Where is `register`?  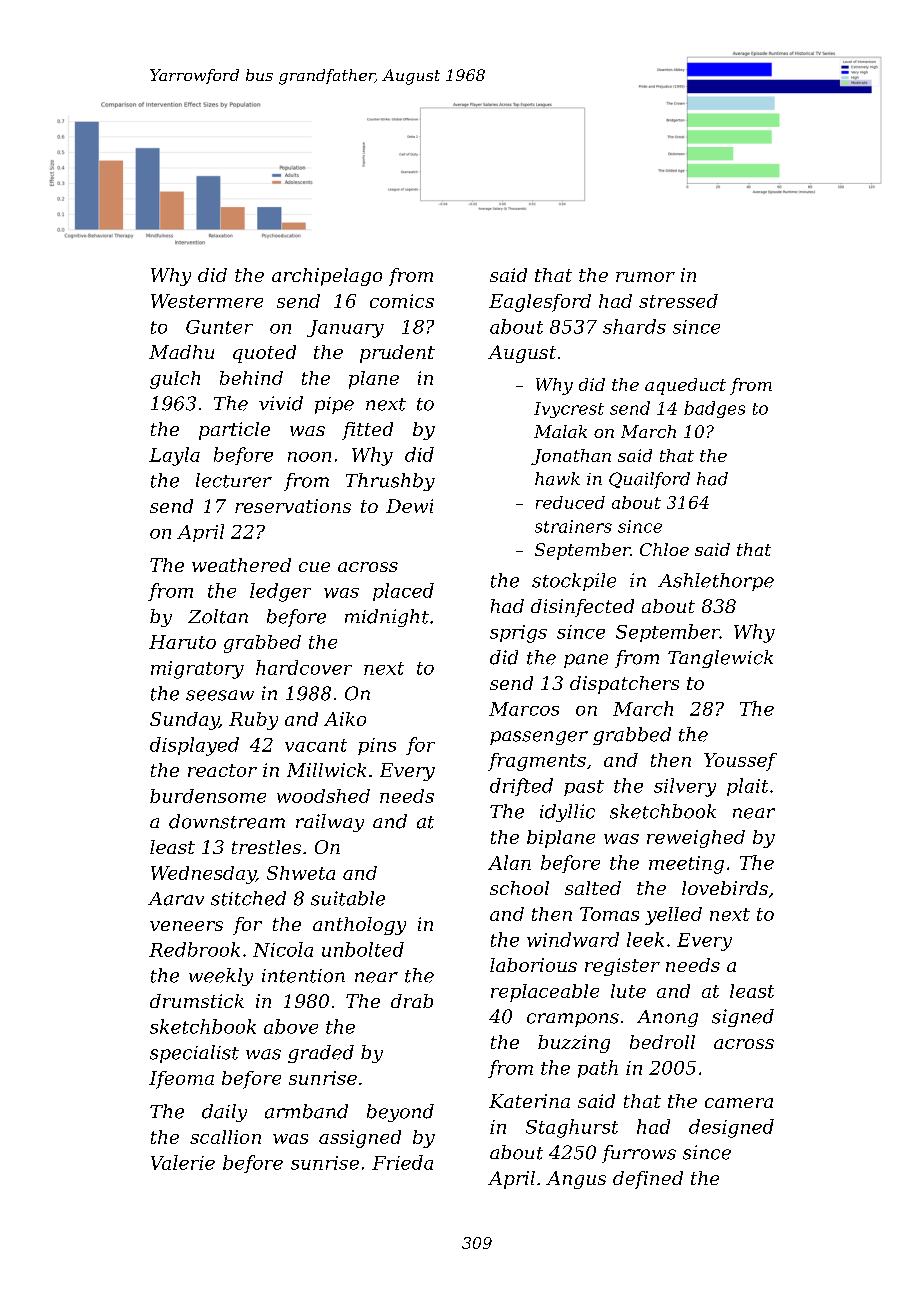
register is located at coordinates (622, 967).
